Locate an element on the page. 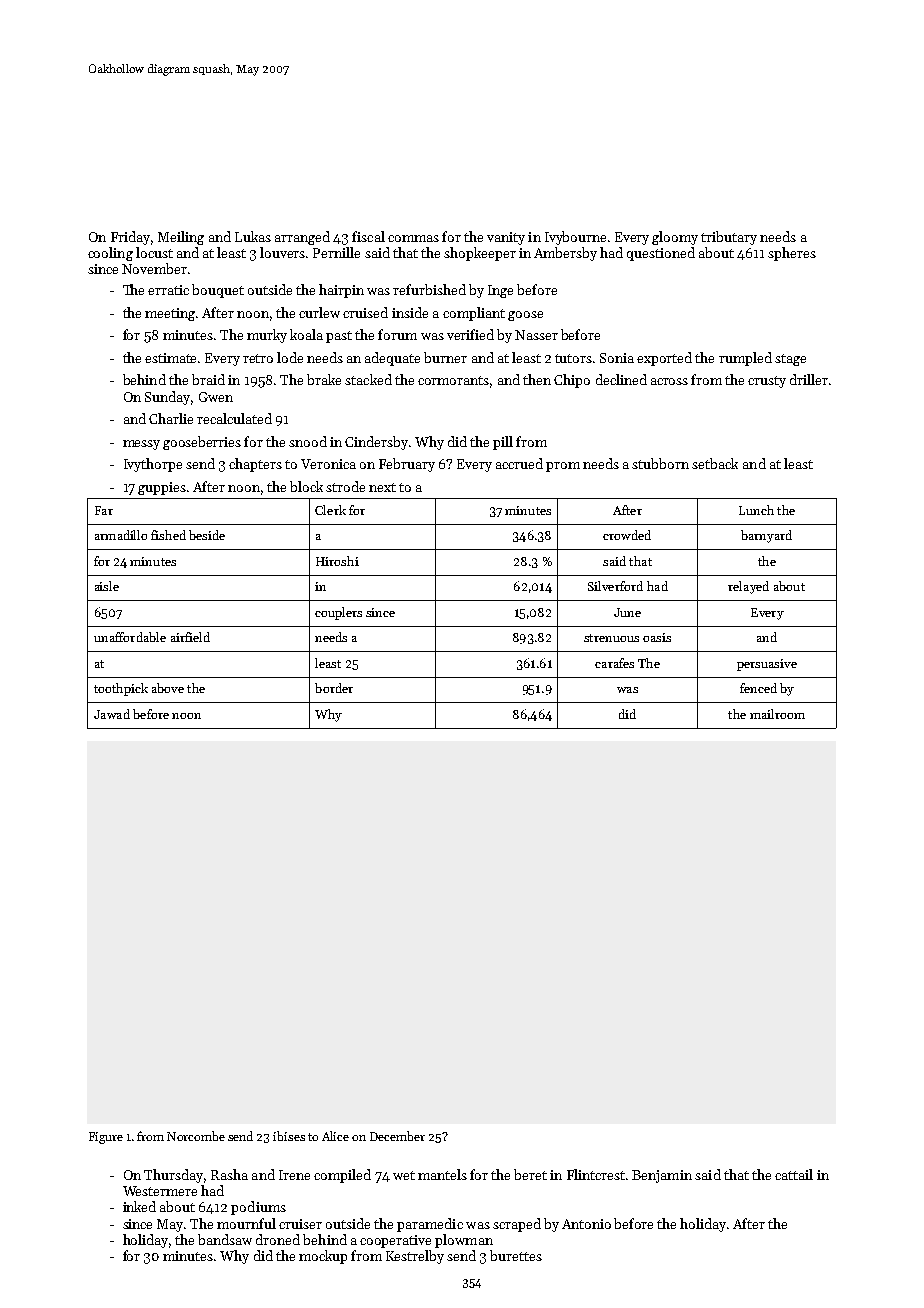 Image resolution: width=924 pixels, height=1308 pixels. exported is located at coordinates (664, 359).
